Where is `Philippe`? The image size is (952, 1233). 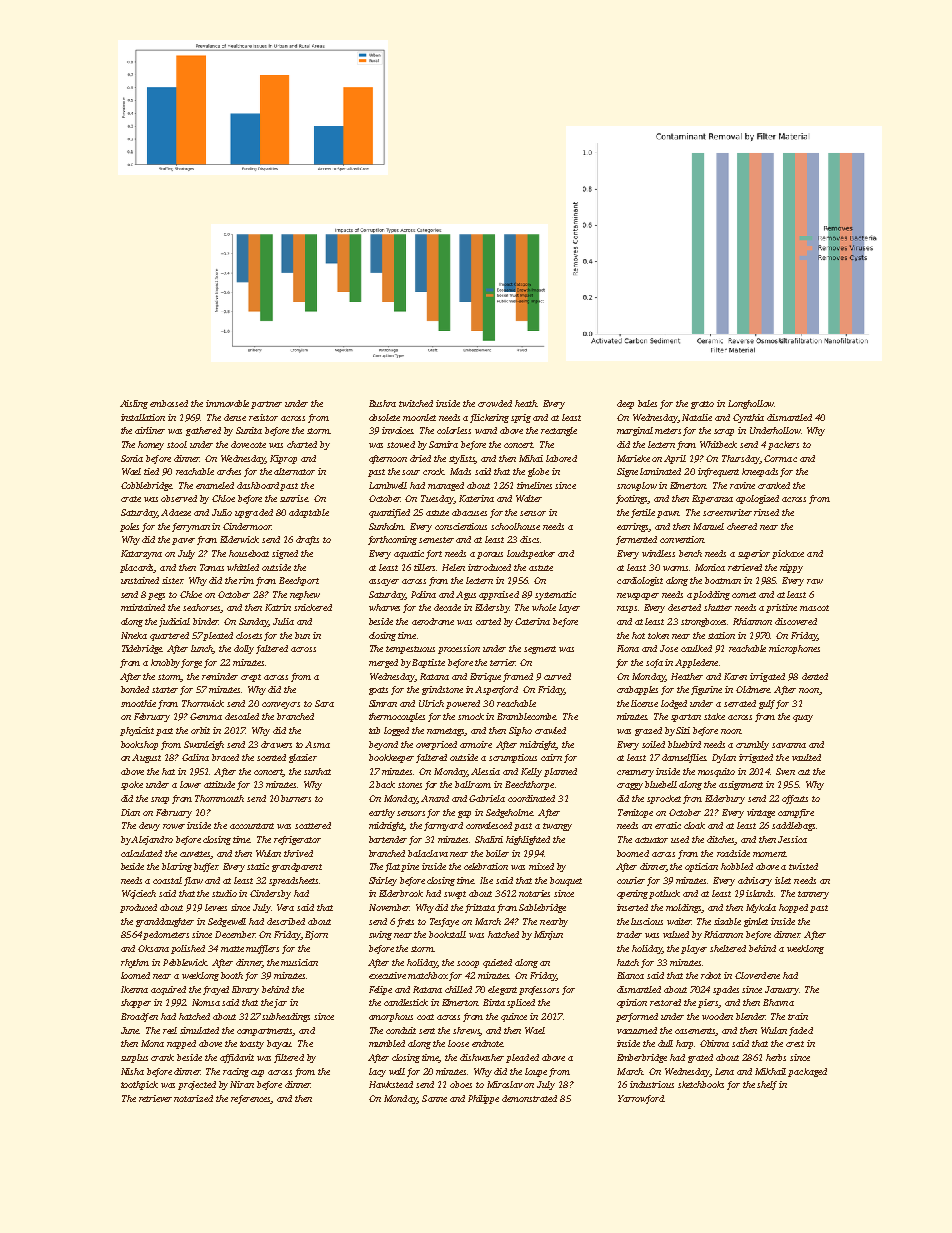
Philippe is located at coordinates (483, 1099).
